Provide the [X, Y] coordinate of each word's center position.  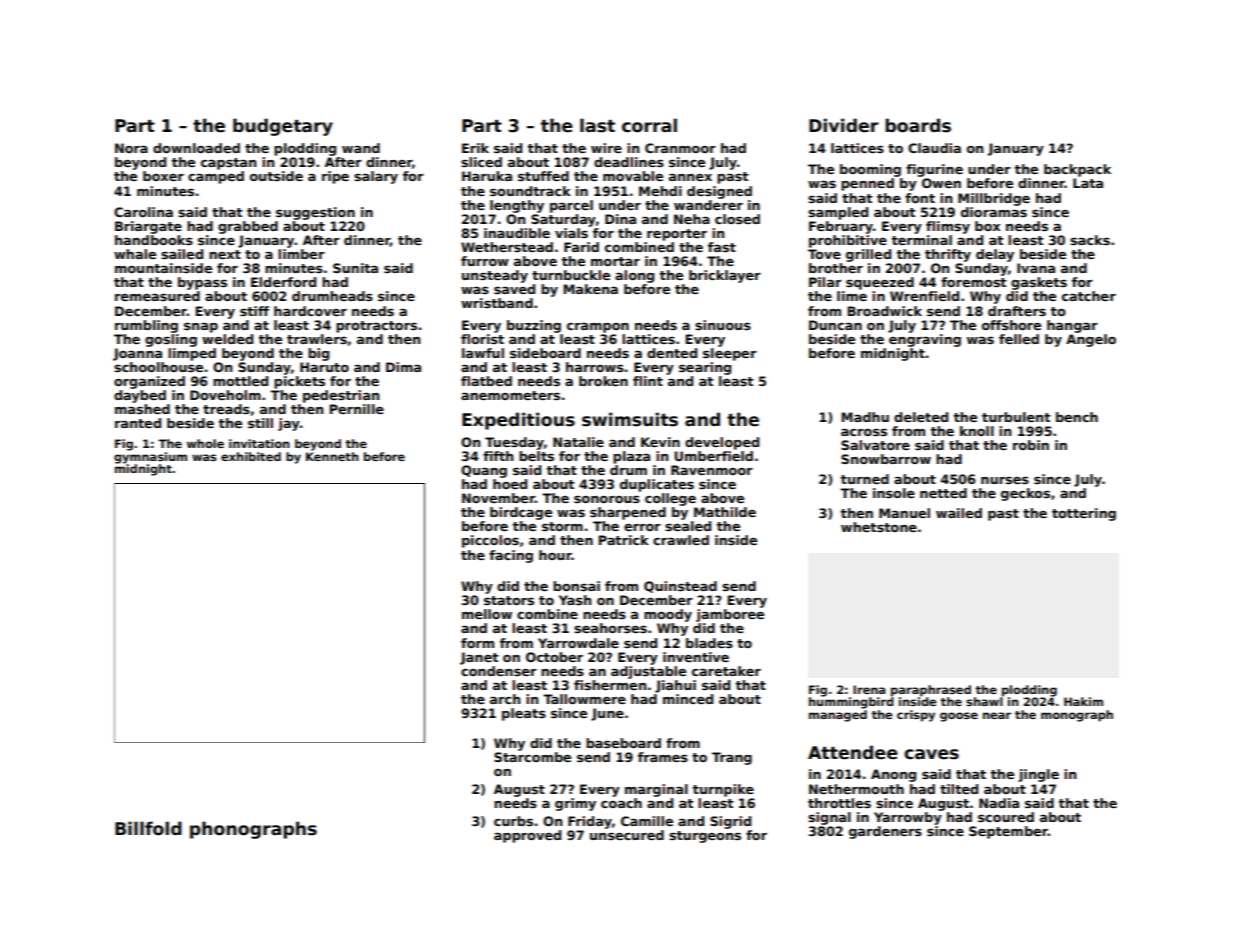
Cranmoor [680, 148]
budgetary [283, 127]
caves [931, 754]
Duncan [835, 325]
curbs [513, 821]
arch [505, 699]
